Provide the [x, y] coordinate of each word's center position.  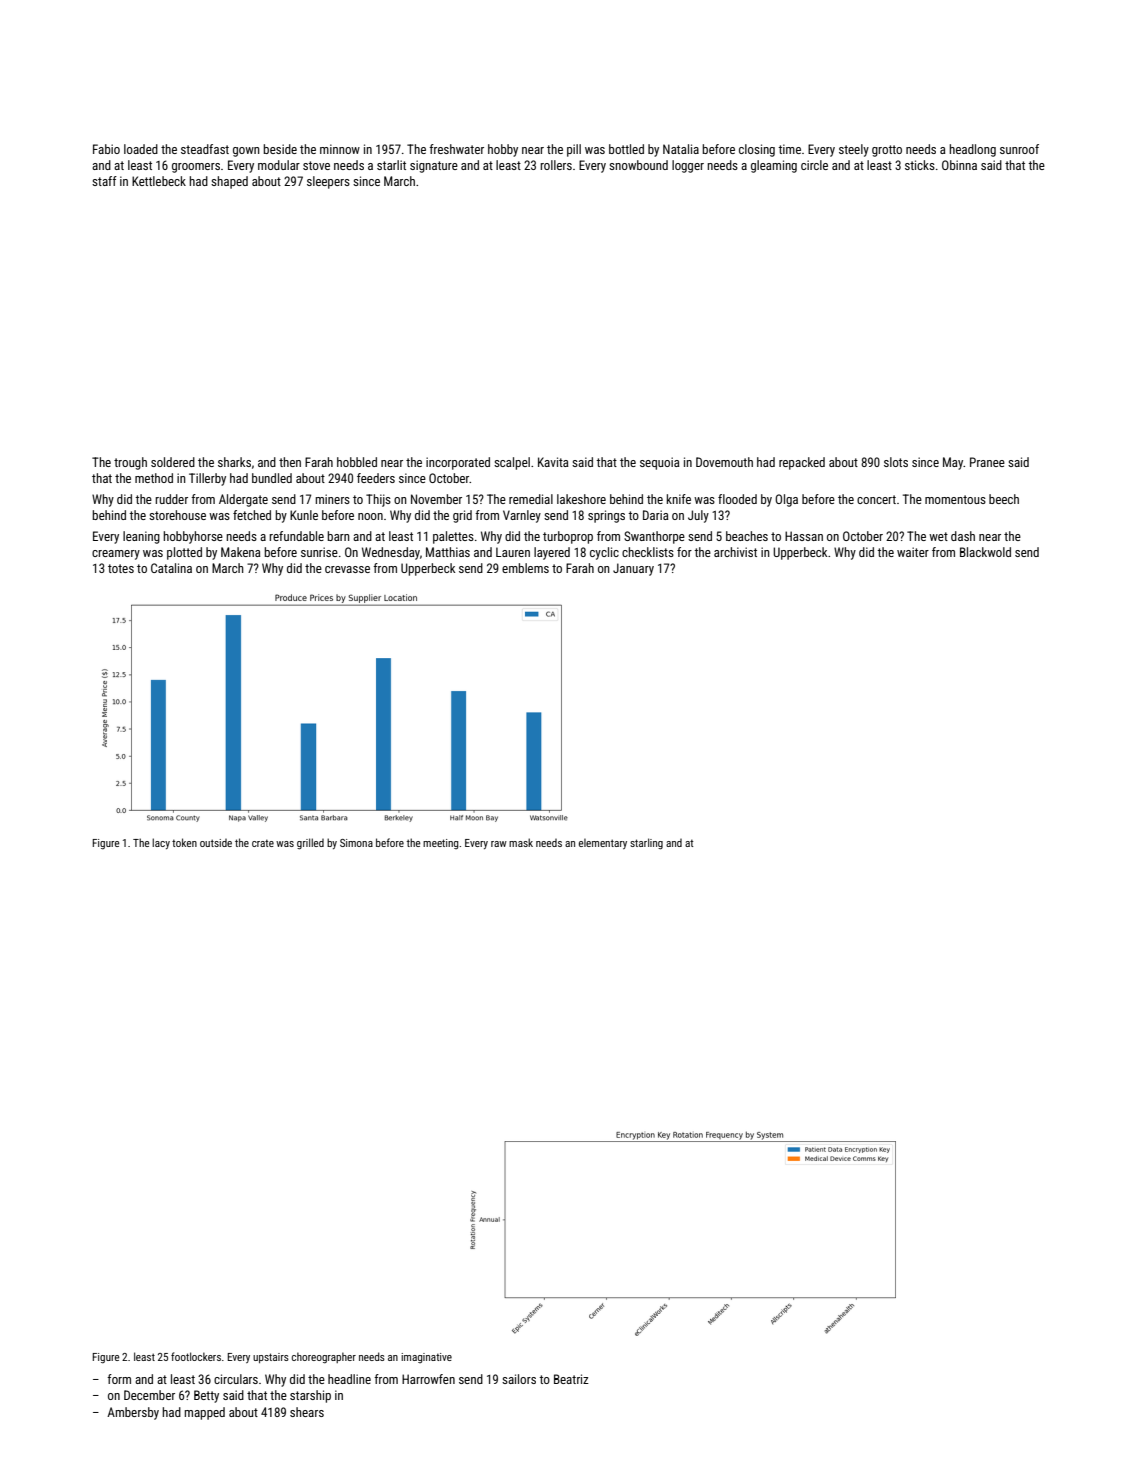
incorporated [458, 463]
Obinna [959, 165]
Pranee [987, 462]
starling [646, 844]
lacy [161, 843]
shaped [229, 182]
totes [121, 568]
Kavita [553, 462]
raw [499, 844]
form [119, 1379]
